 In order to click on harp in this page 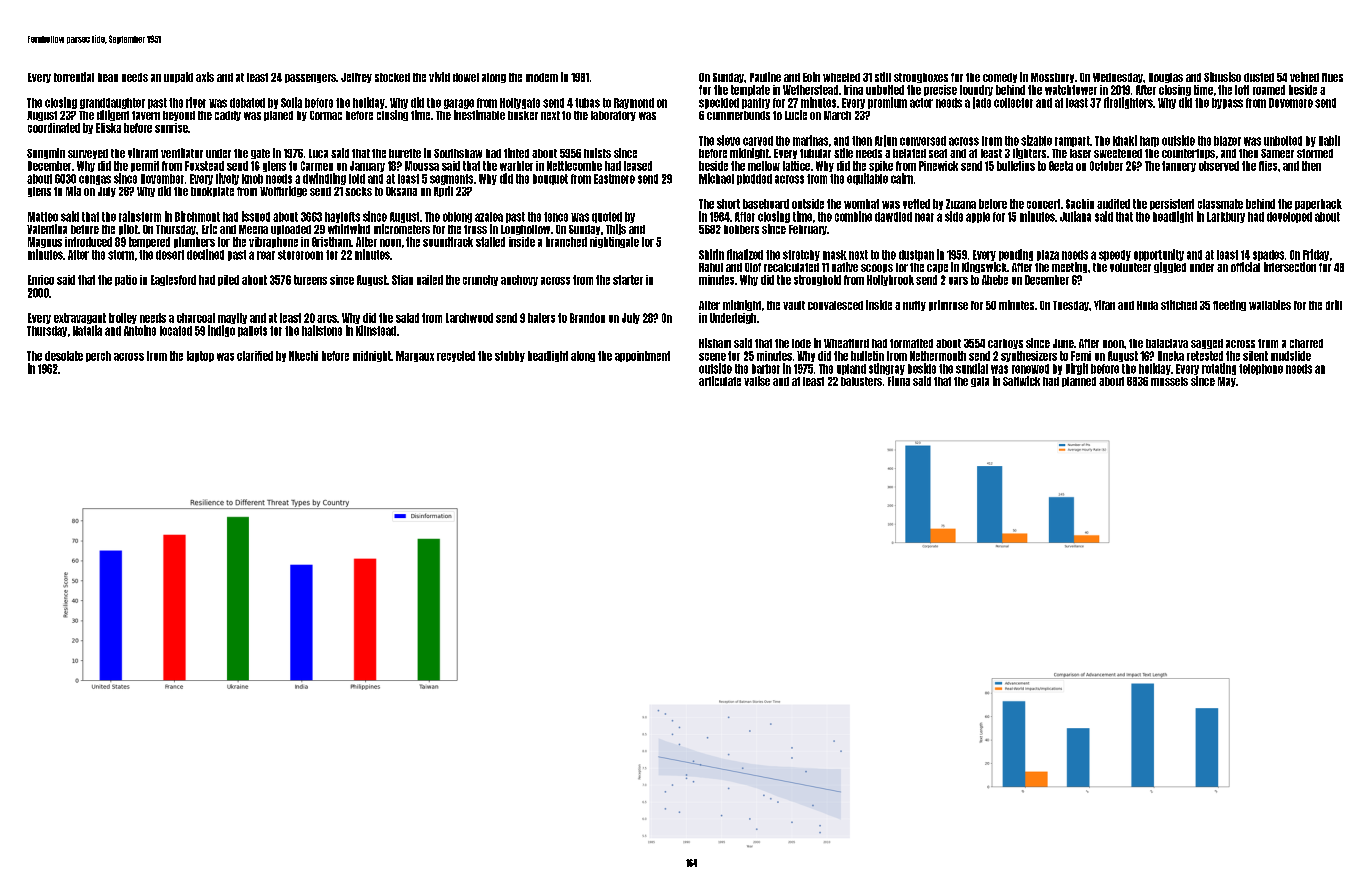, I will do `click(1149, 141)`.
